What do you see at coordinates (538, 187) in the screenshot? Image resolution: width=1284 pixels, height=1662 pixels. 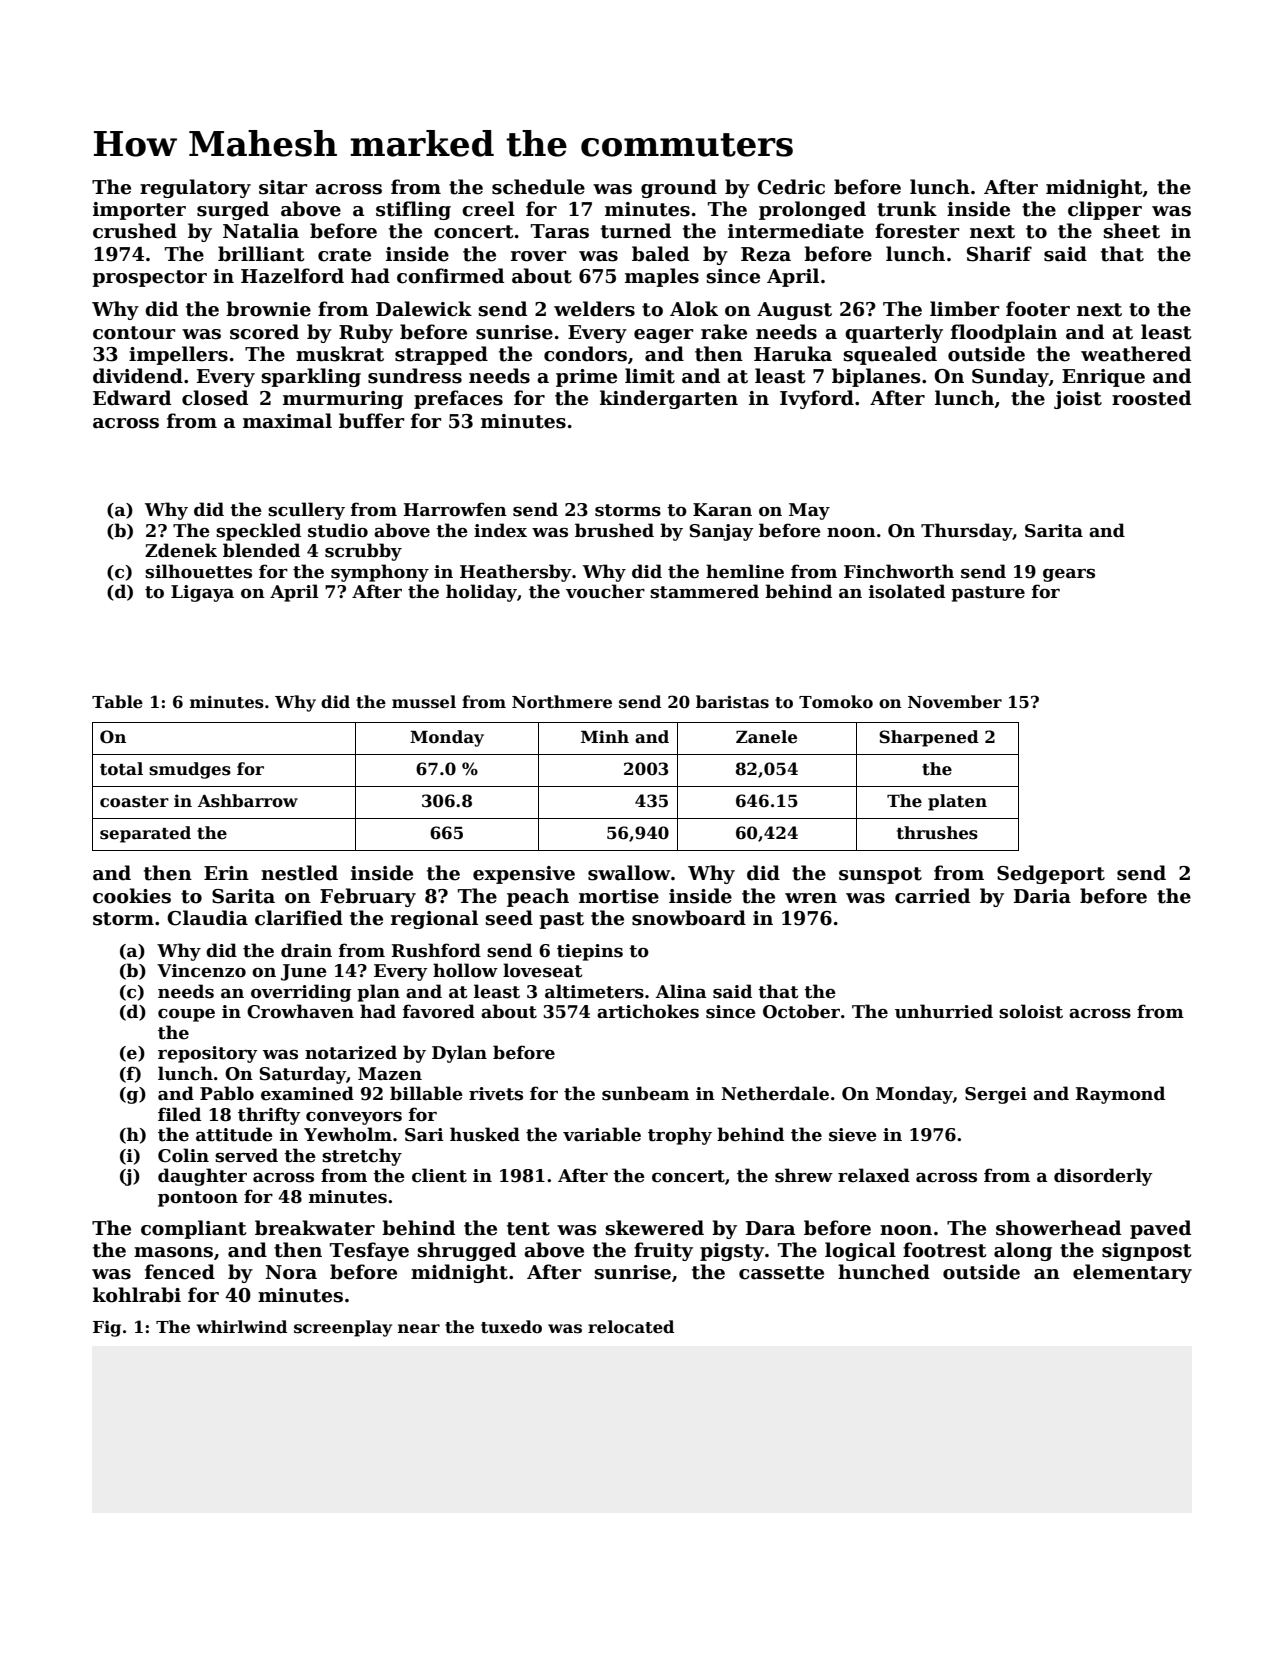 I see `schedule` at bounding box center [538, 187].
